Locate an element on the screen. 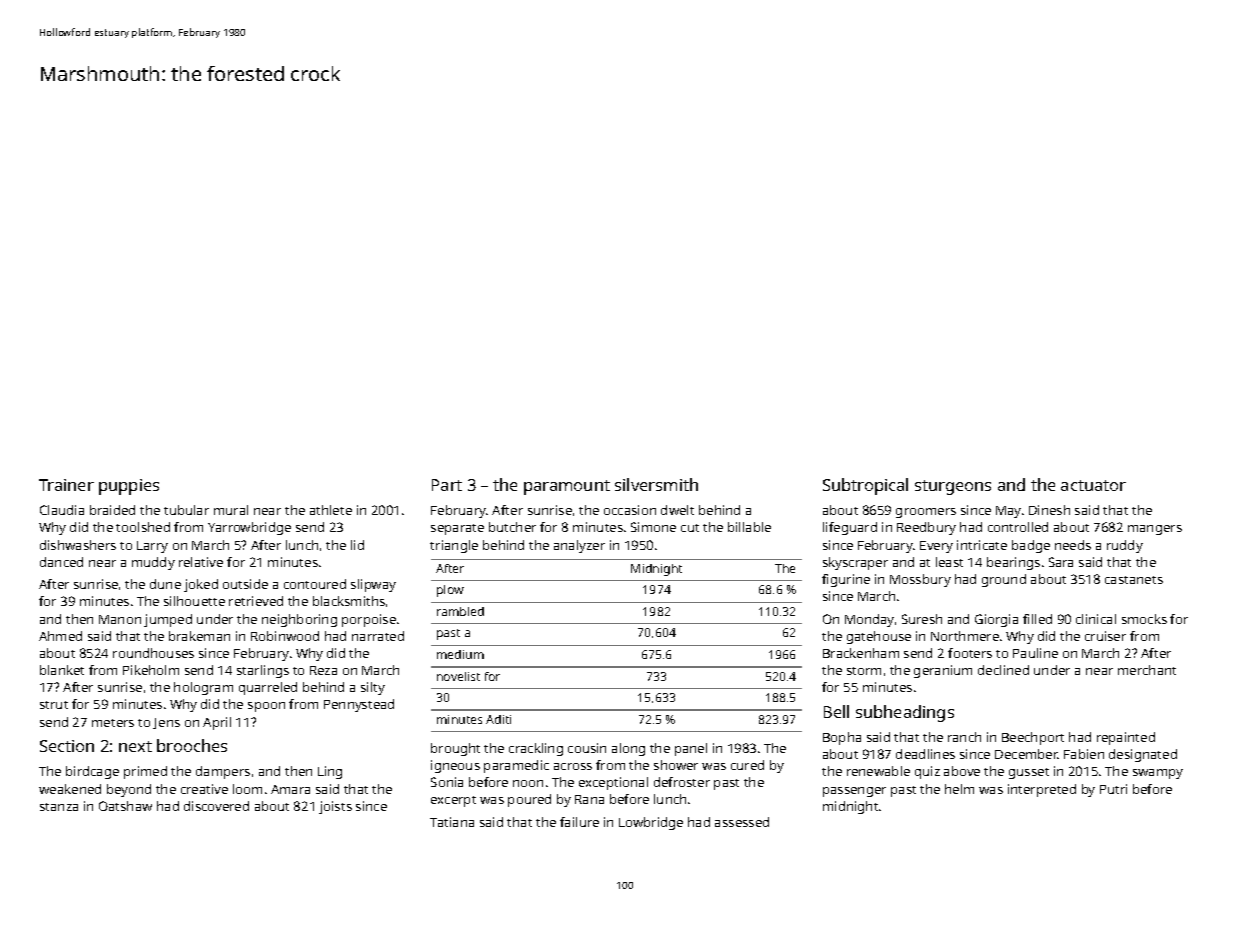 The image size is (1233, 952). actuator is located at coordinates (1093, 485).
